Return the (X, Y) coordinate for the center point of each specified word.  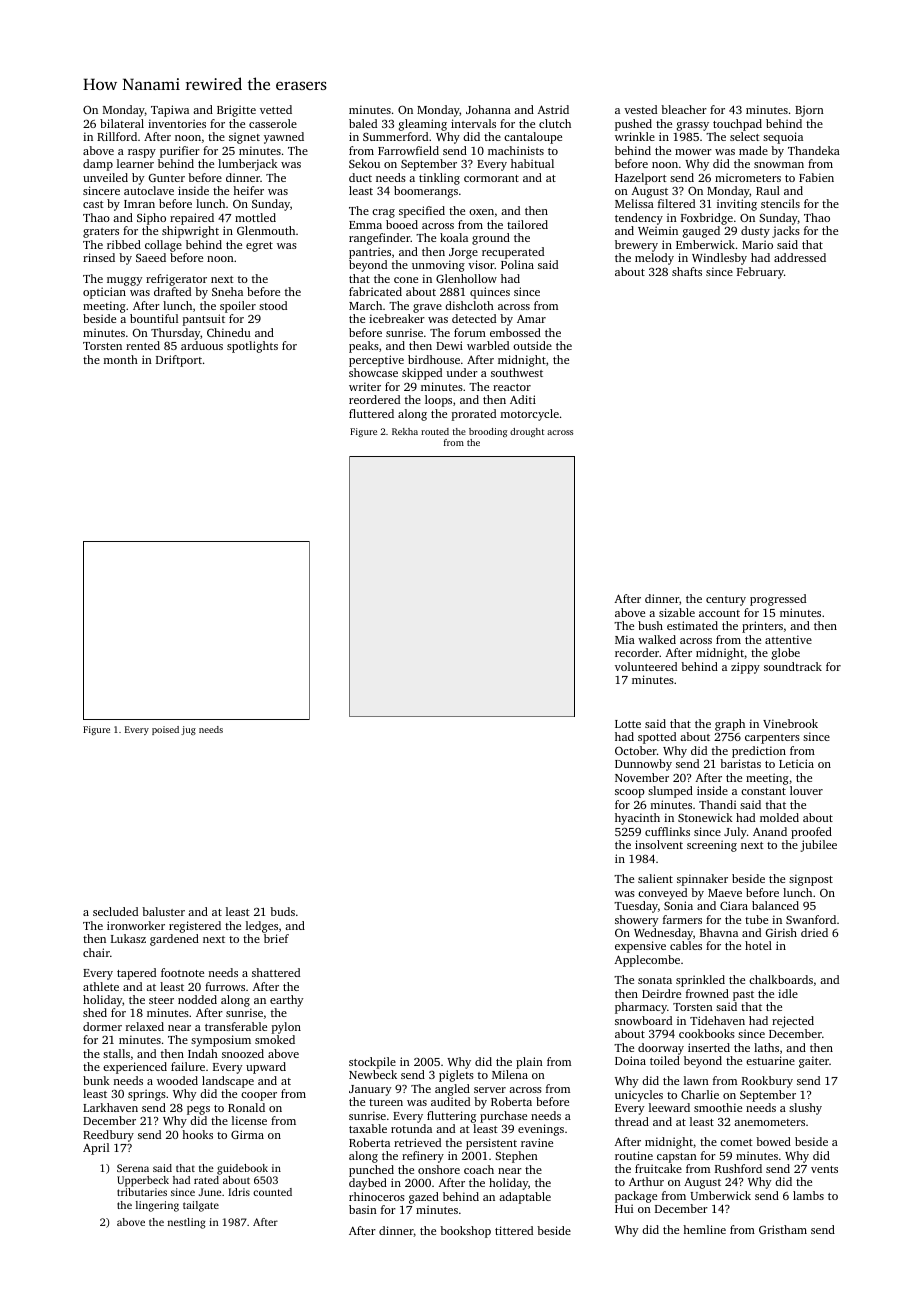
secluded (115, 911)
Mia (625, 639)
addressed (800, 257)
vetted (276, 109)
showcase (373, 372)
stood (273, 305)
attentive (788, 639)
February (760, 273)
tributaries (142, 1192)
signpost (811, 880)
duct (360, 177)
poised (165, 730)
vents (824, 1169)
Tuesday (636, 907)
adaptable (525, 1198)
